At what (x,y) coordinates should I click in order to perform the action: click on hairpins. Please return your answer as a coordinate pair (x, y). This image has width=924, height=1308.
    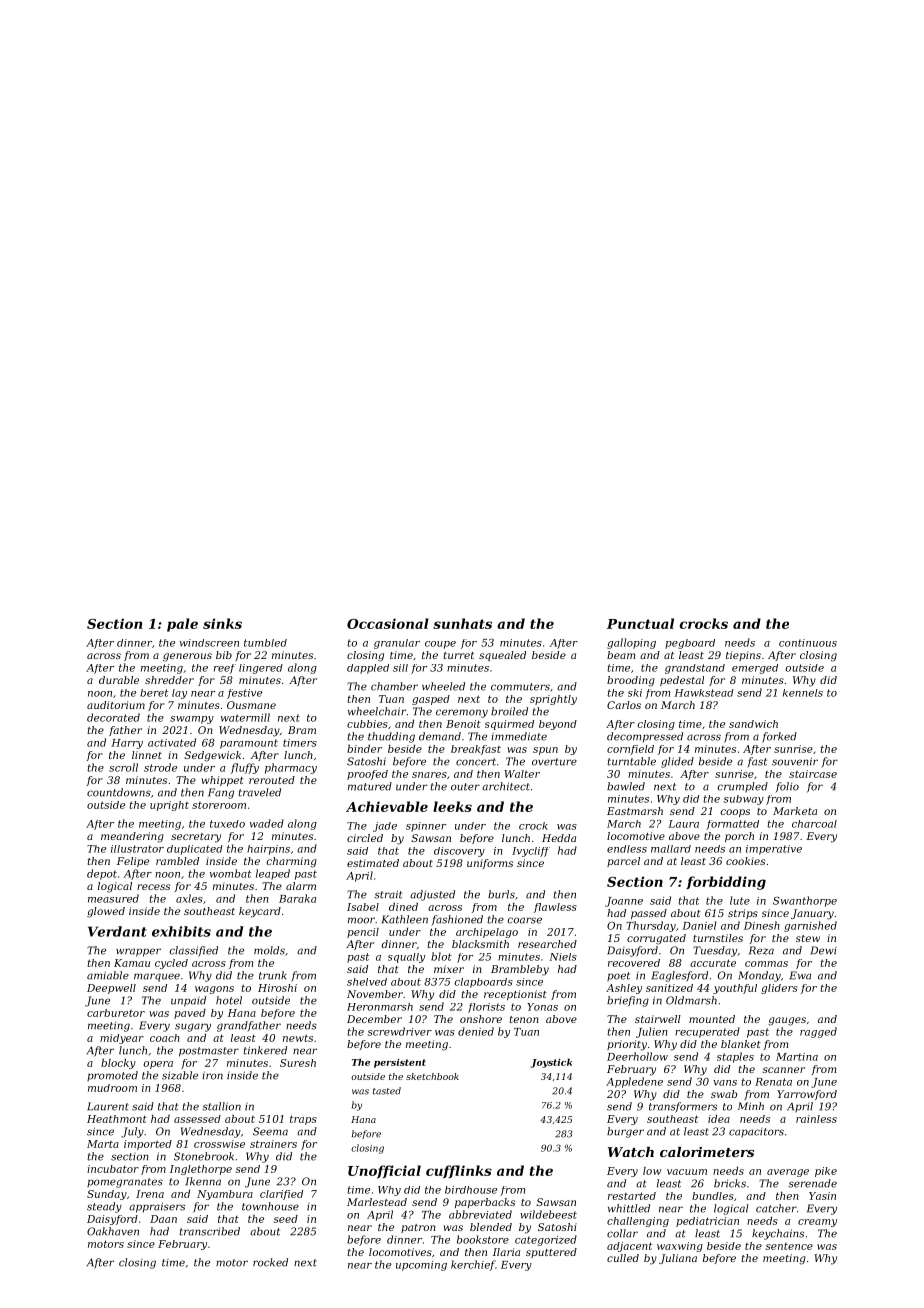
    Looking at the image, I should click on (268, 850).
